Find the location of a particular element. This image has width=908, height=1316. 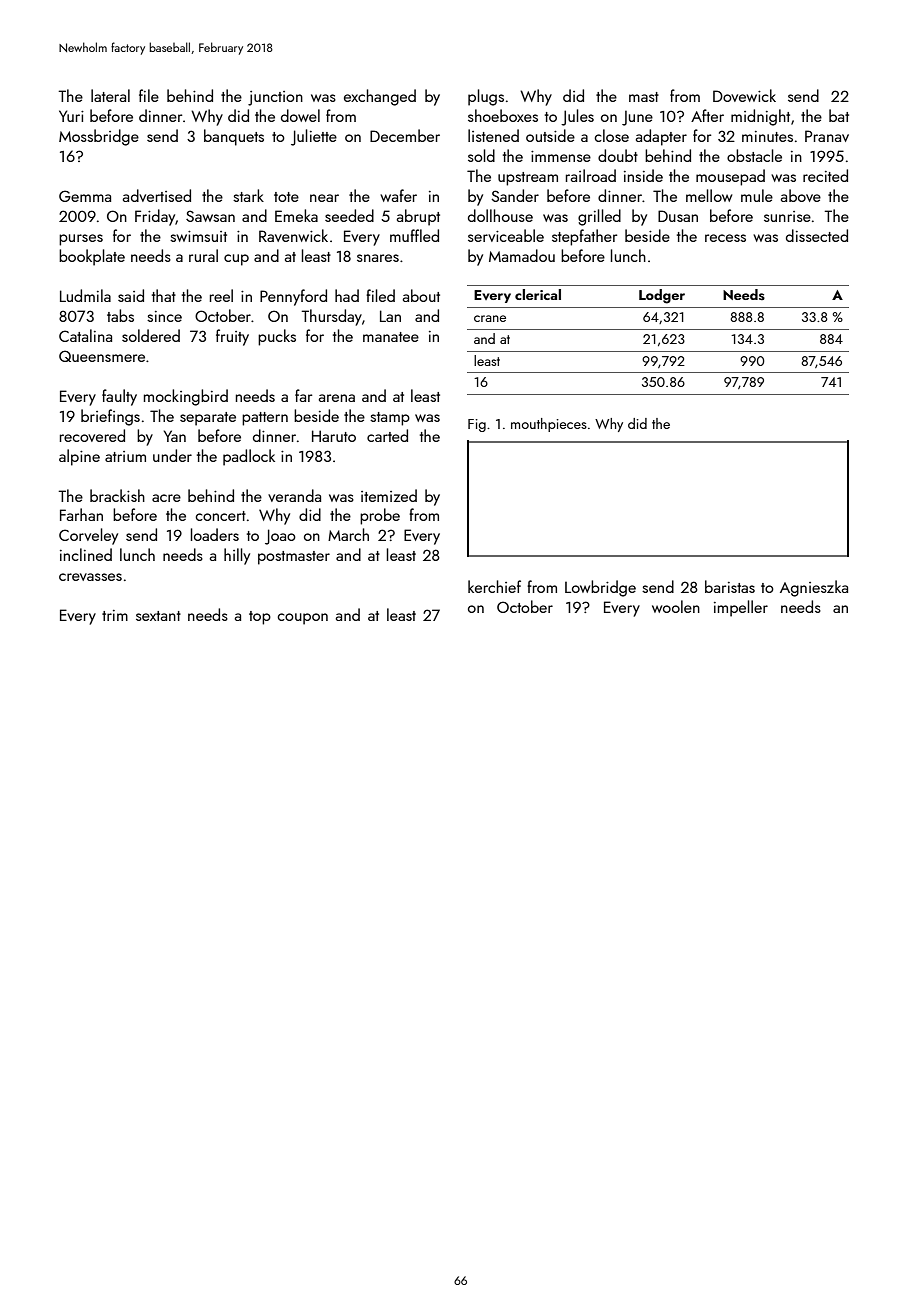

lateral is located at coordinates (110, 95).
